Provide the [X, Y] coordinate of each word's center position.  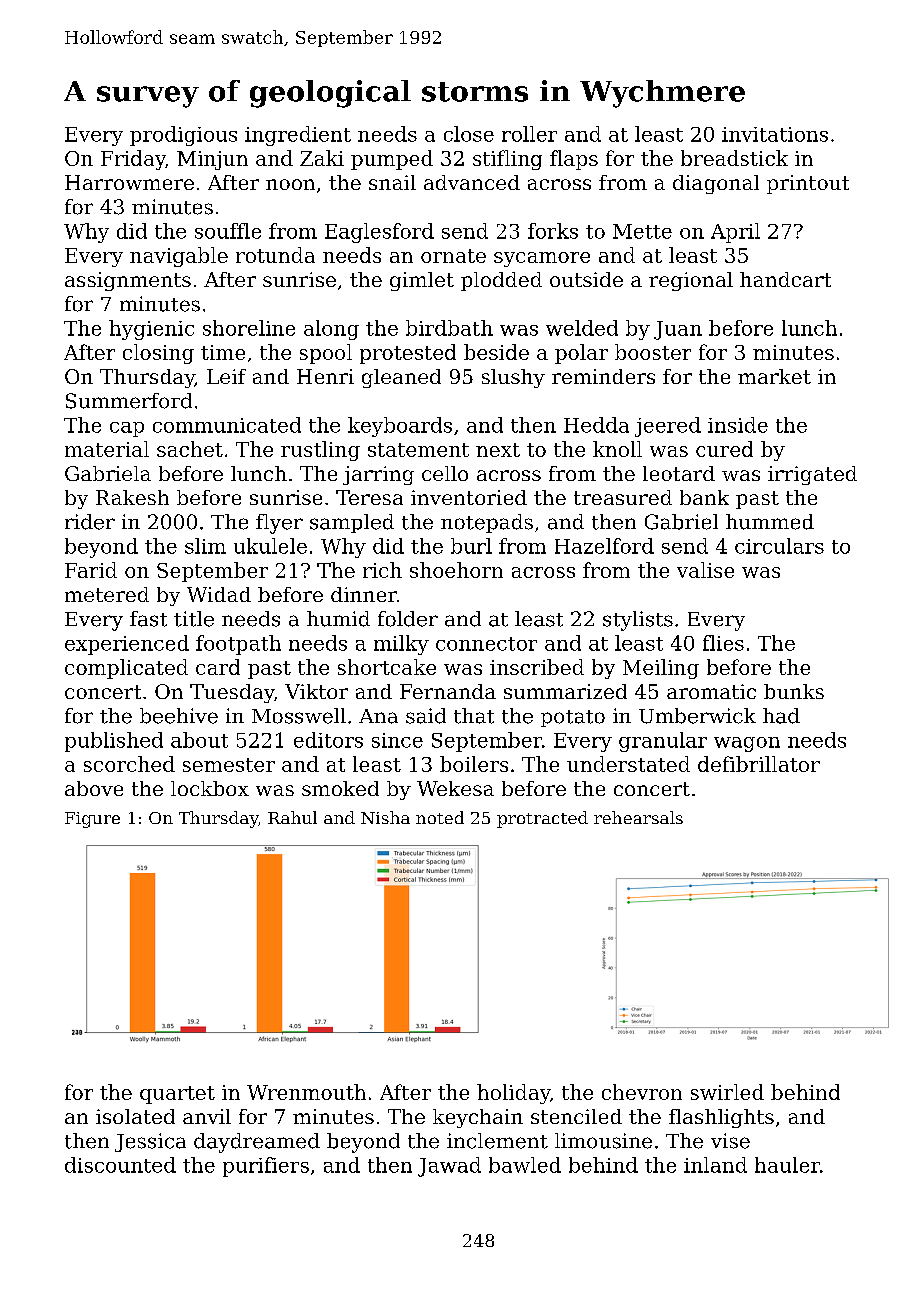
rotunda [275, 255]
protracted [542, 819]
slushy [513, 378]
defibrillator [759, 764]
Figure [92, 820]
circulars [779, 546]
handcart [785, 279]
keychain [478, 1118]
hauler [787, 1165]
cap [127, 429]
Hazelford [604, 546]
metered [107, 594]
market [774, 376]
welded [582, 328]
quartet [177, 1095]
